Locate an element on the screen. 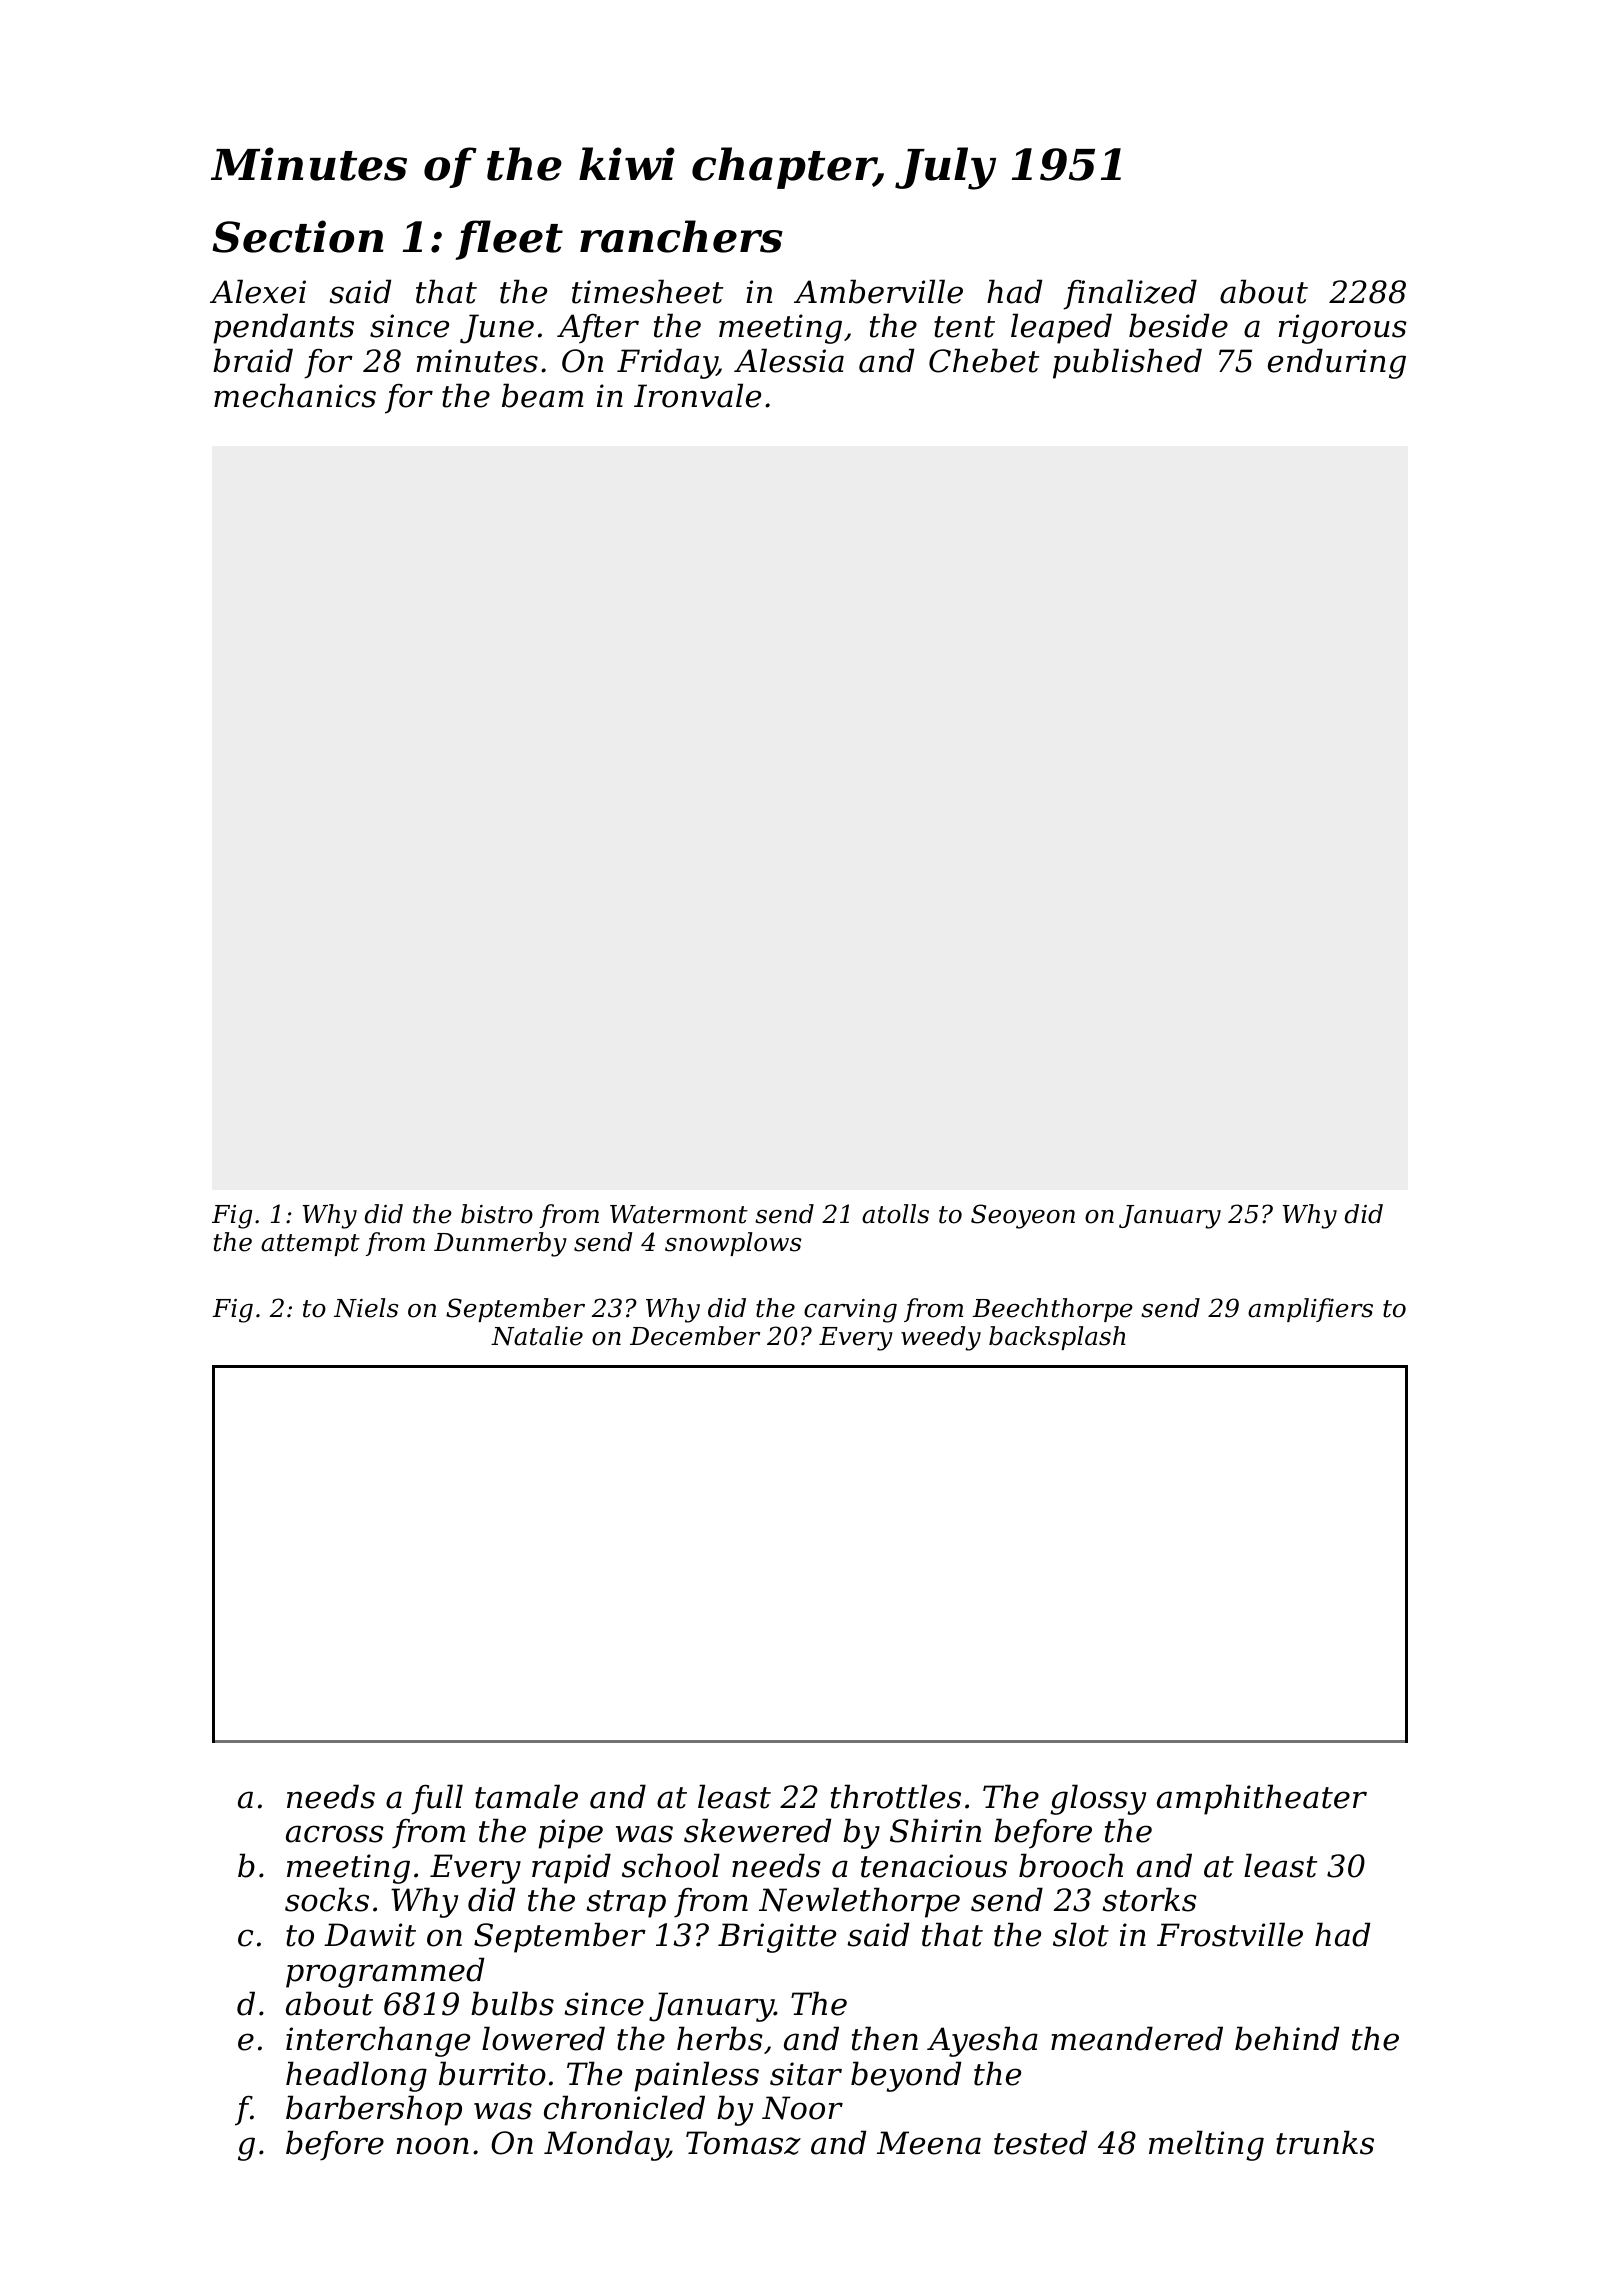 The height and width of the screenshot is (2292, 1620). Beechthorpe is located at coordinates (1052, 1310).
